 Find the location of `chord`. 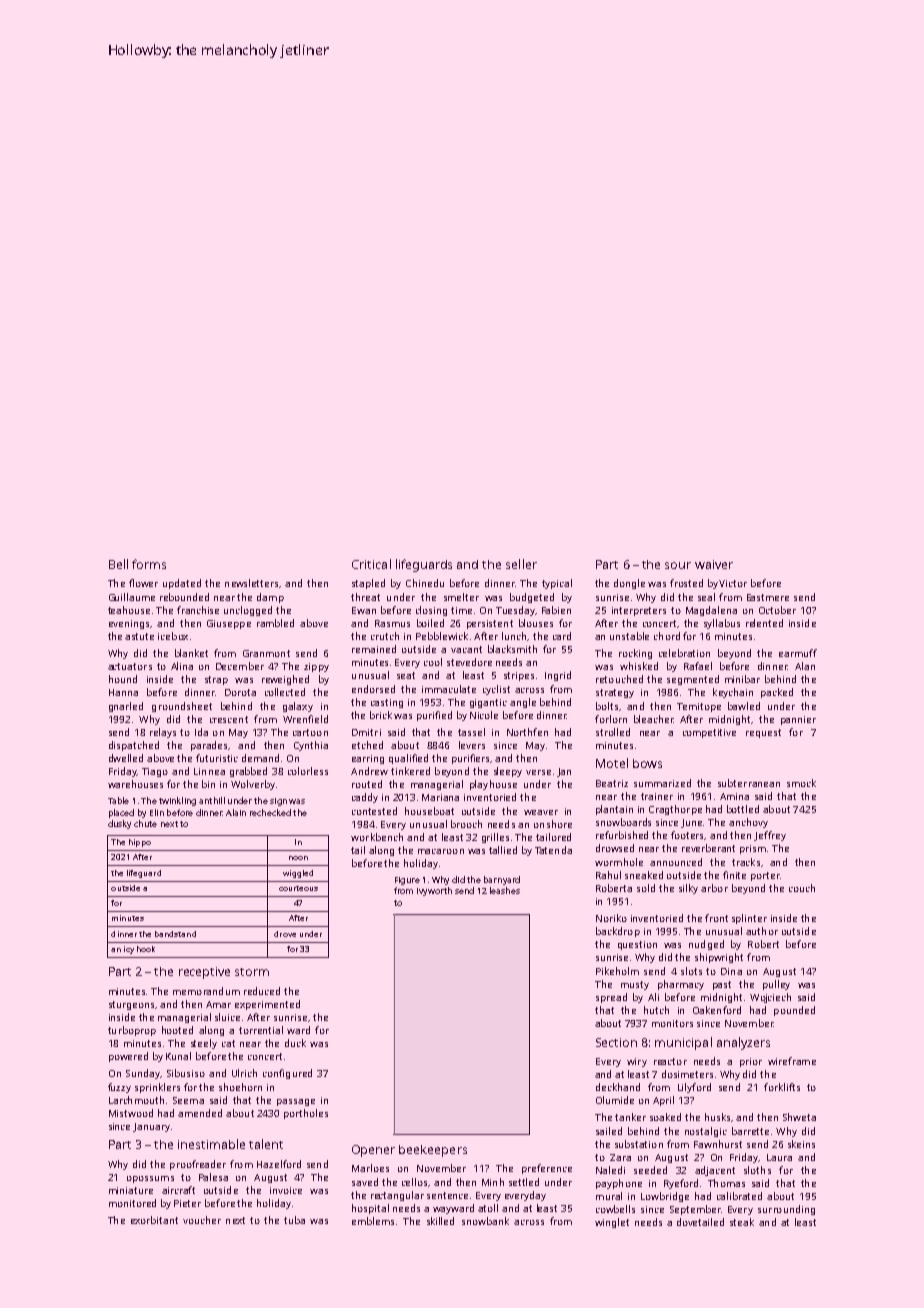

chord is located at coordinates (667, 636).
